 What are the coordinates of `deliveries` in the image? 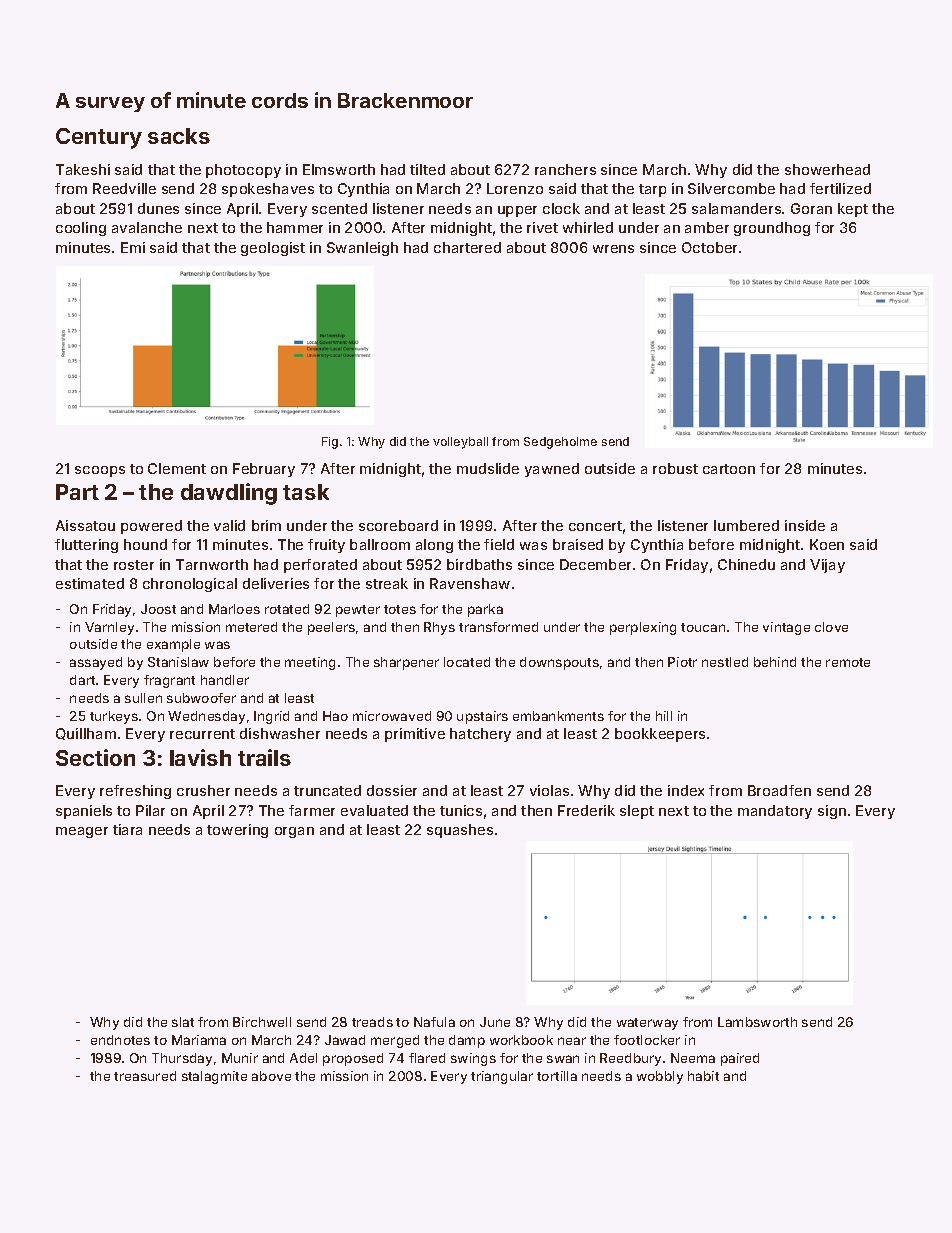 It's located at (276, 583).
